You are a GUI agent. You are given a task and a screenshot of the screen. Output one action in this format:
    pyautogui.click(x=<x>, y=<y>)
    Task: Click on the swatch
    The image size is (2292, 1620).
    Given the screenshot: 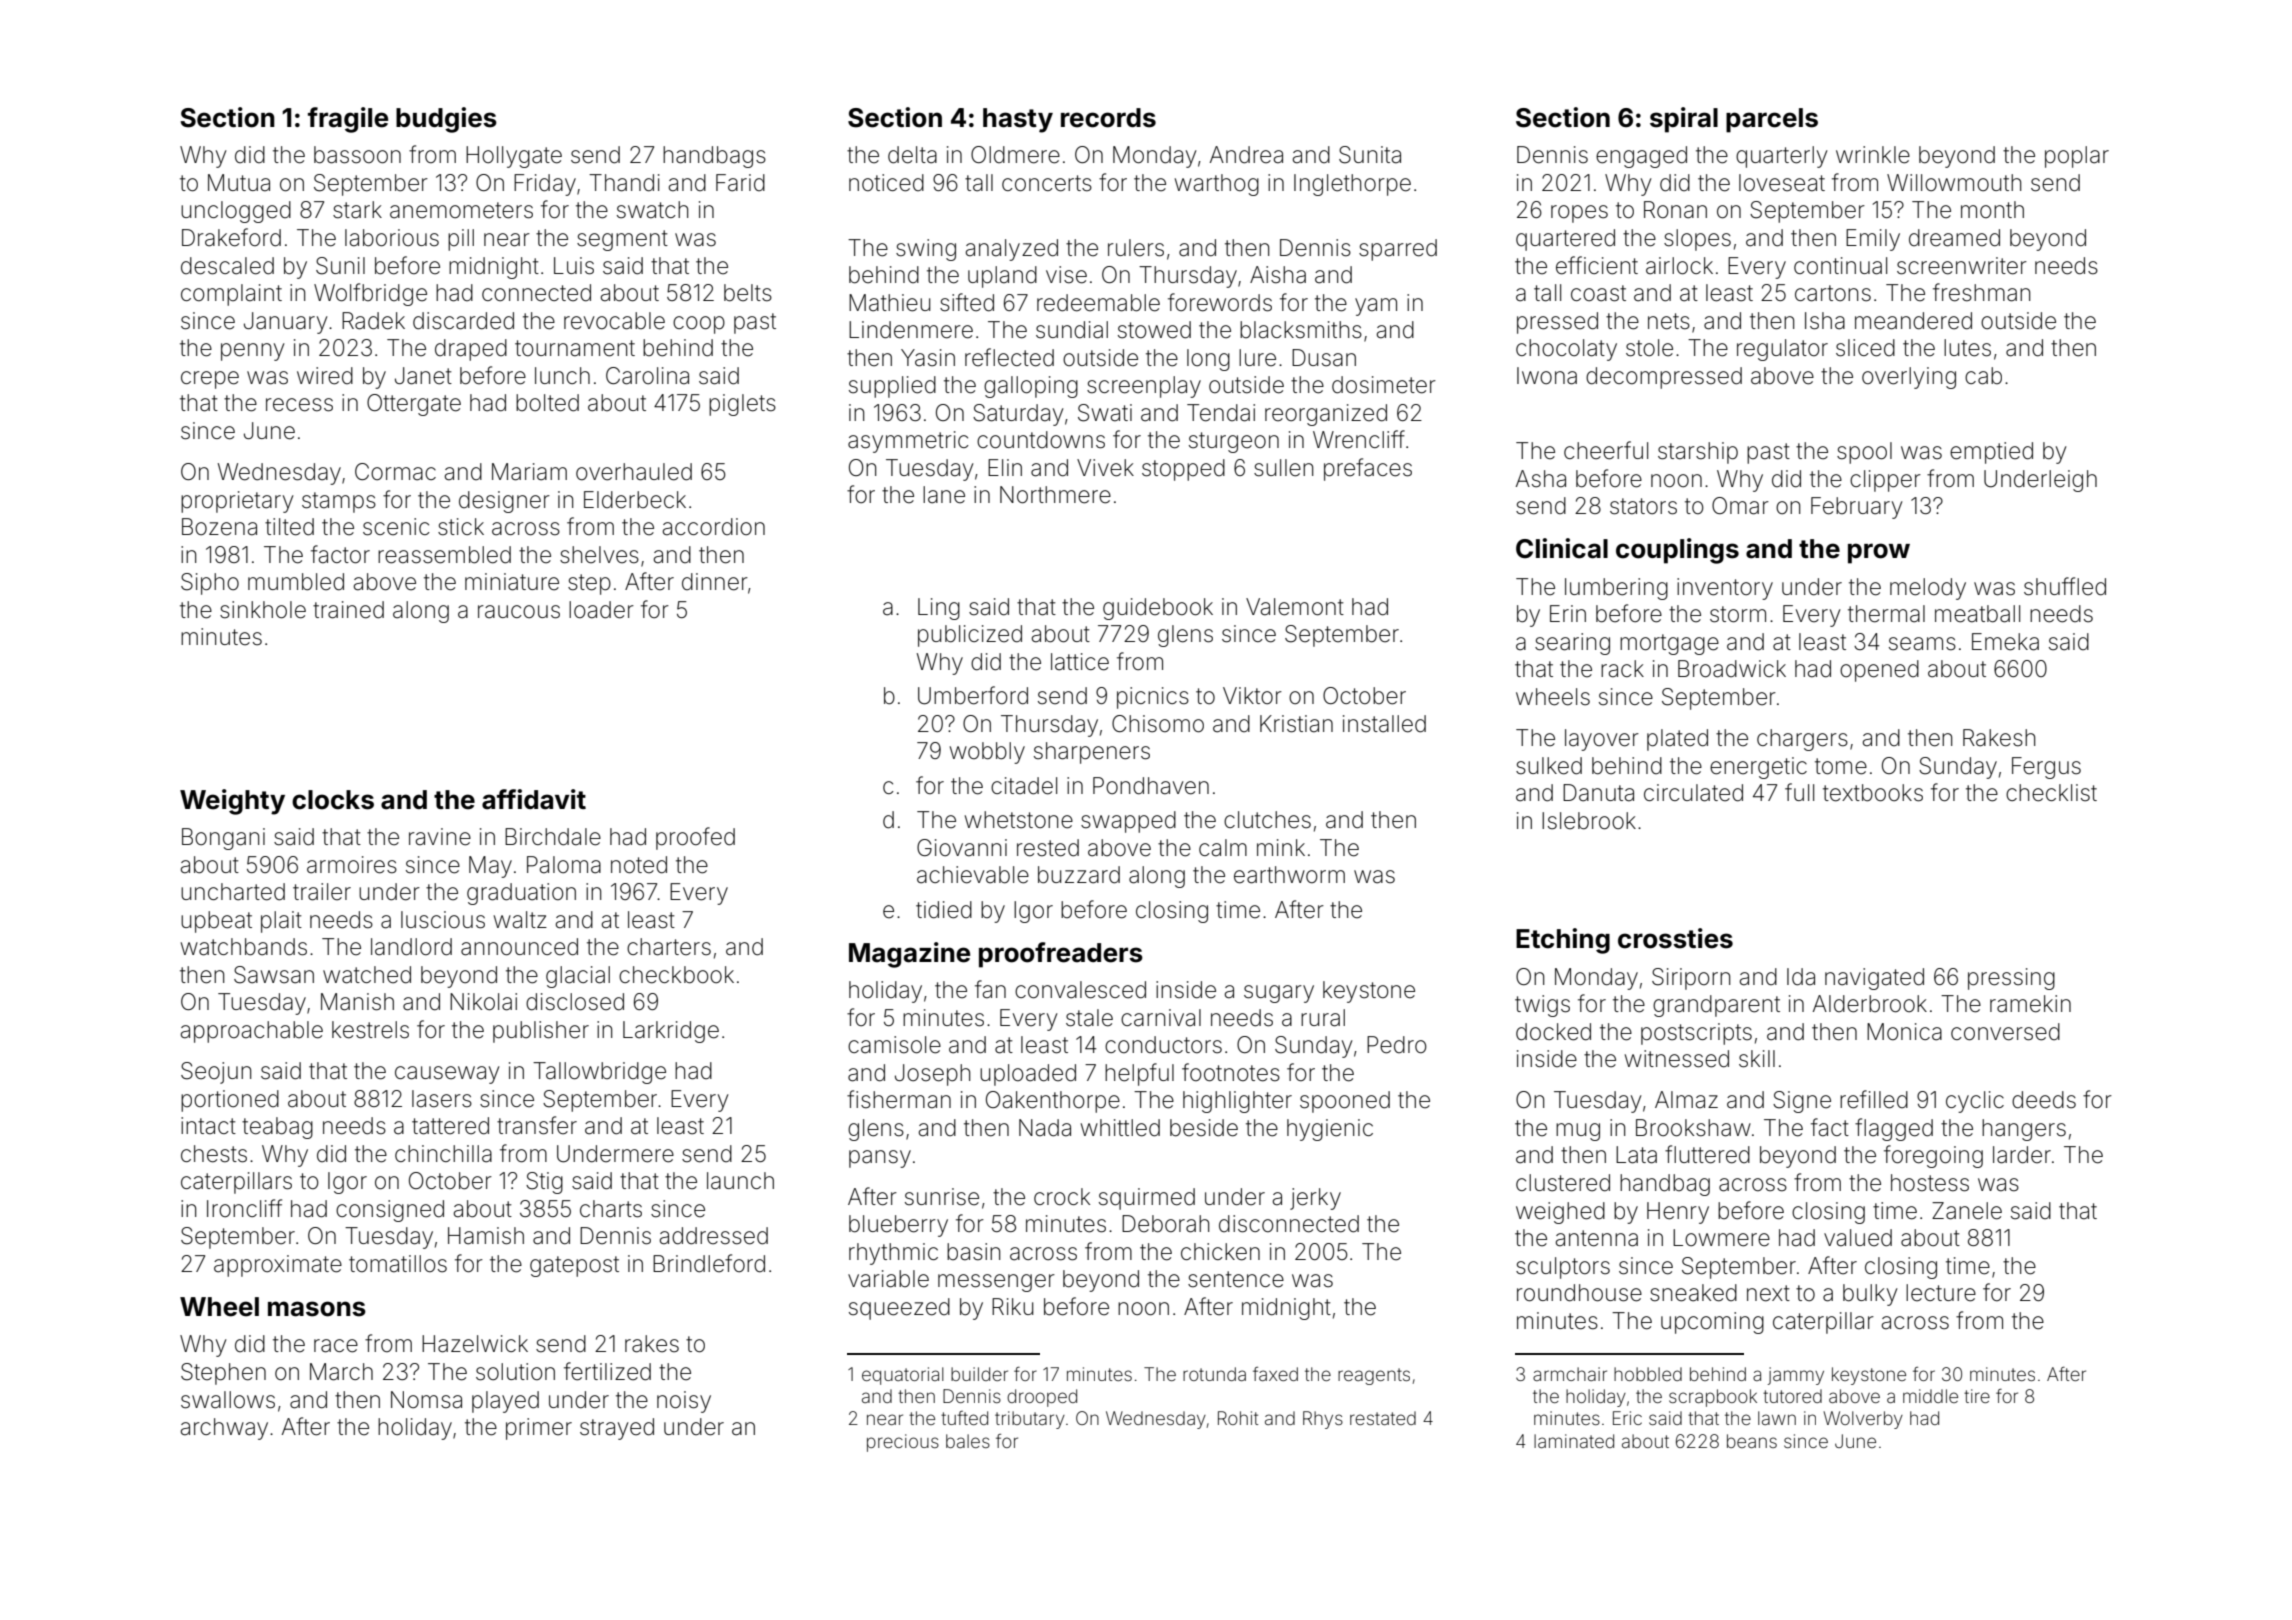 What is the action you would take?
    pyautogui.click(x=653, y=210)
